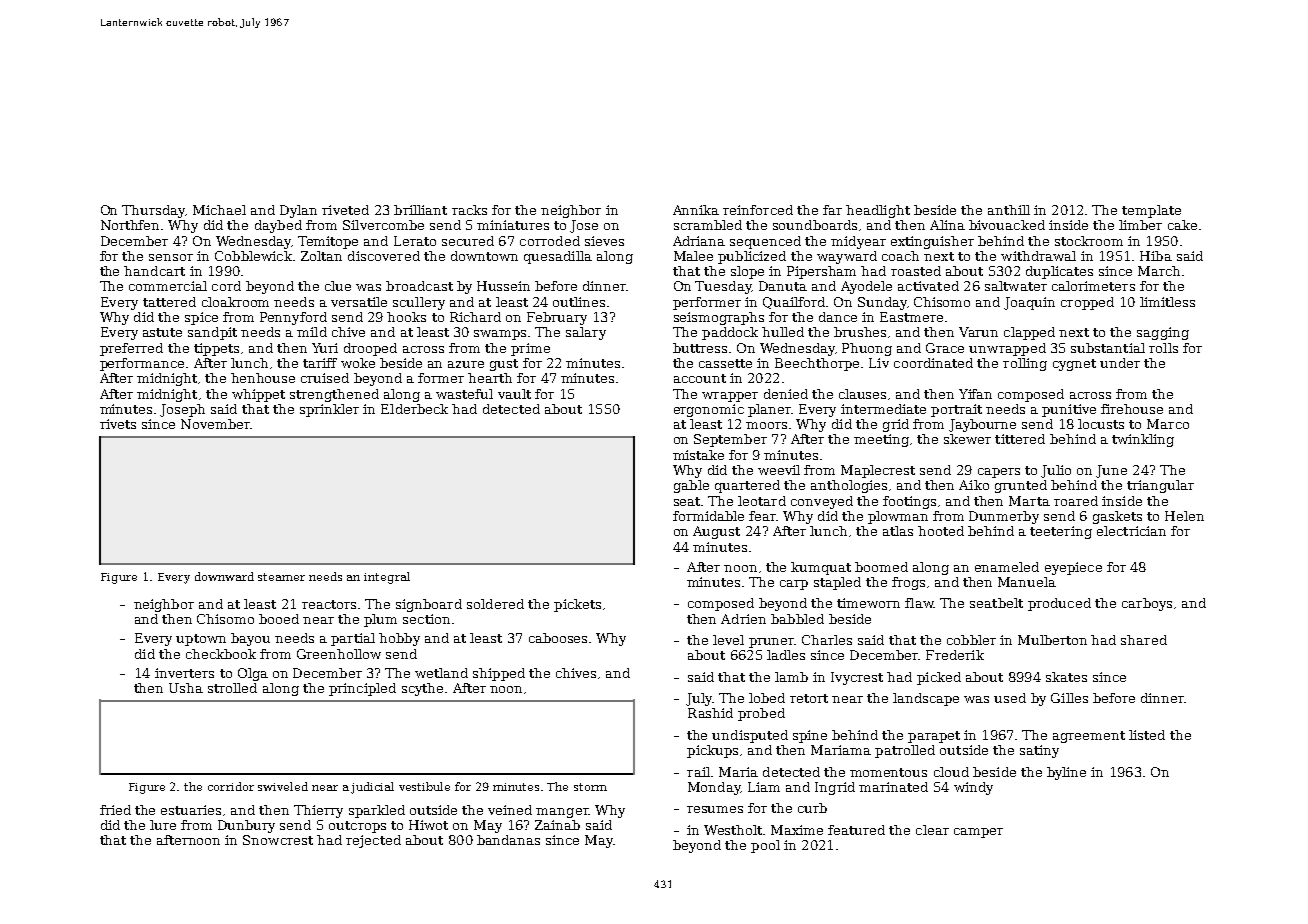 Image resolution: width=1308 pixels, height=924 pixels. Describe the element at coordinates (1076, 501) in the screenshot. I see `roared` at that location.
